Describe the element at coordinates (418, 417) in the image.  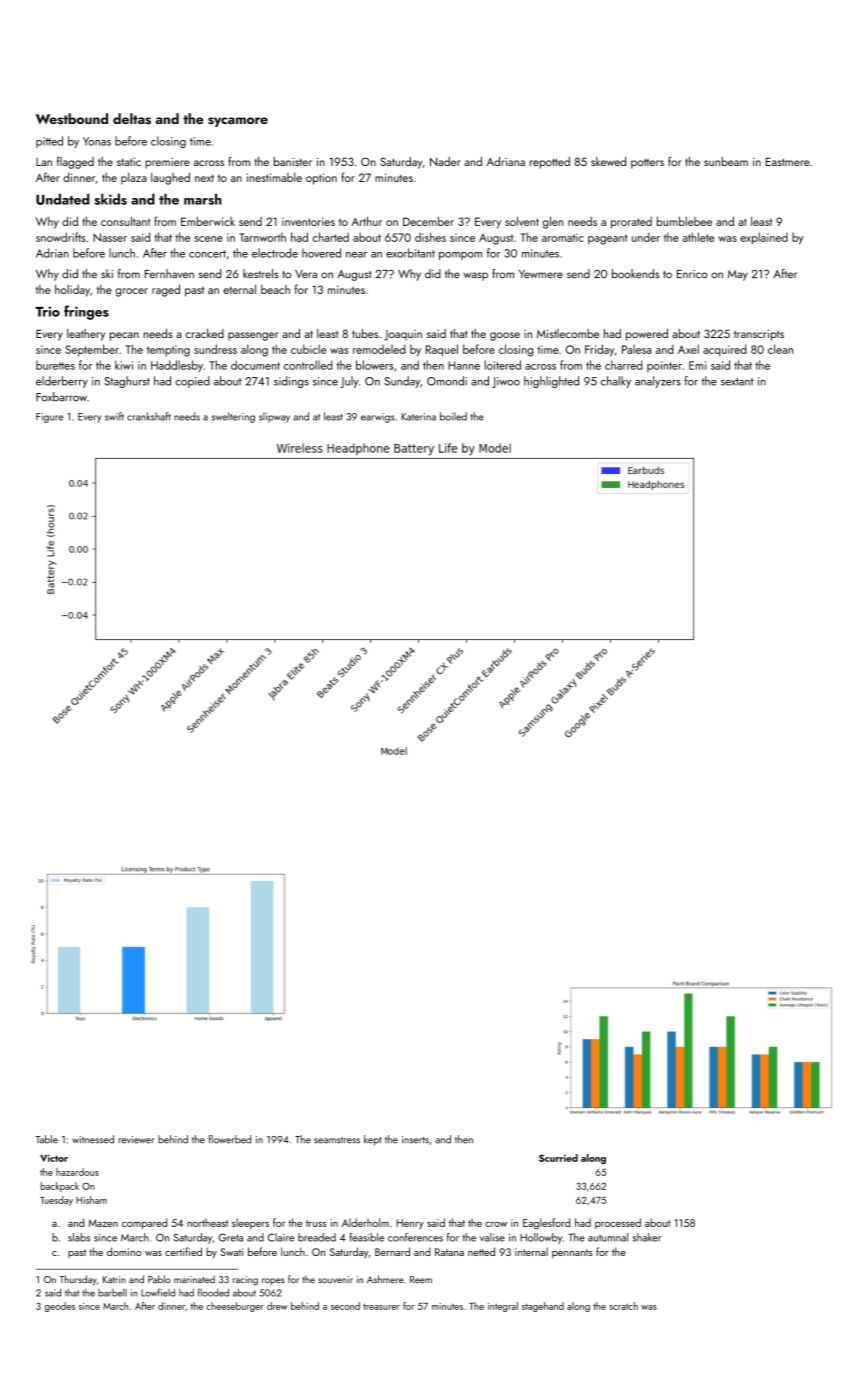
I see `Katerina` at that location.
